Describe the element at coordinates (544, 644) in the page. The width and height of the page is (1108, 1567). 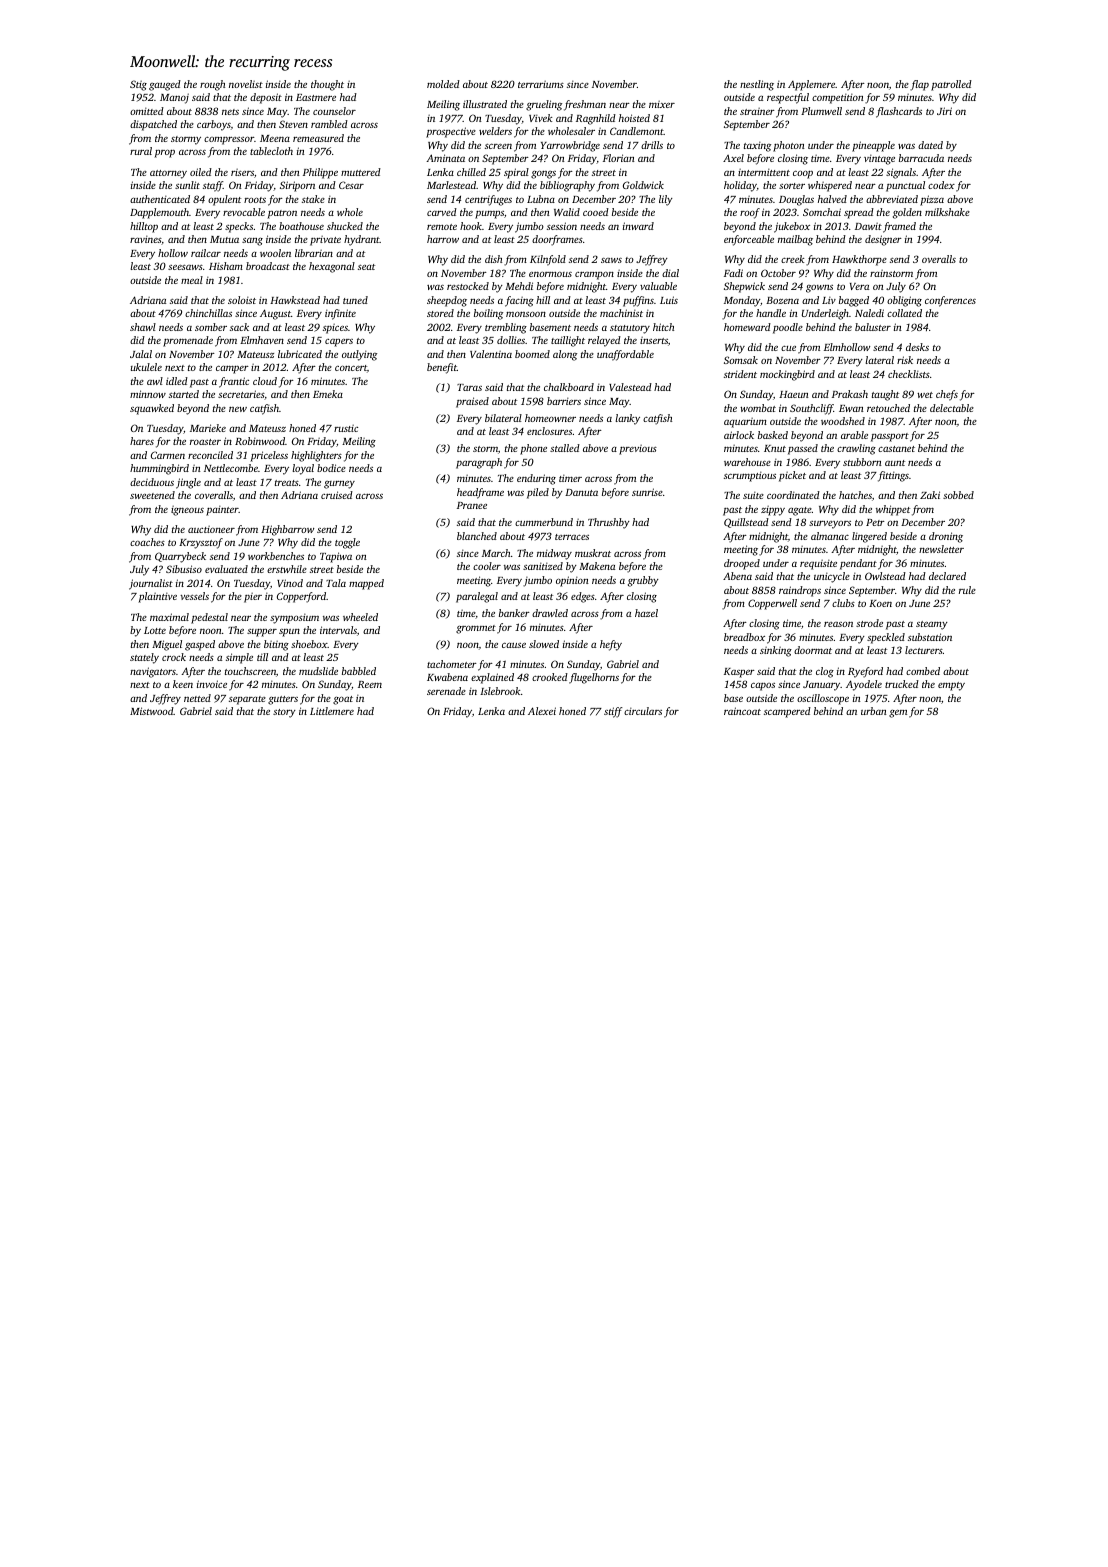
I see `slowed` at that location.
